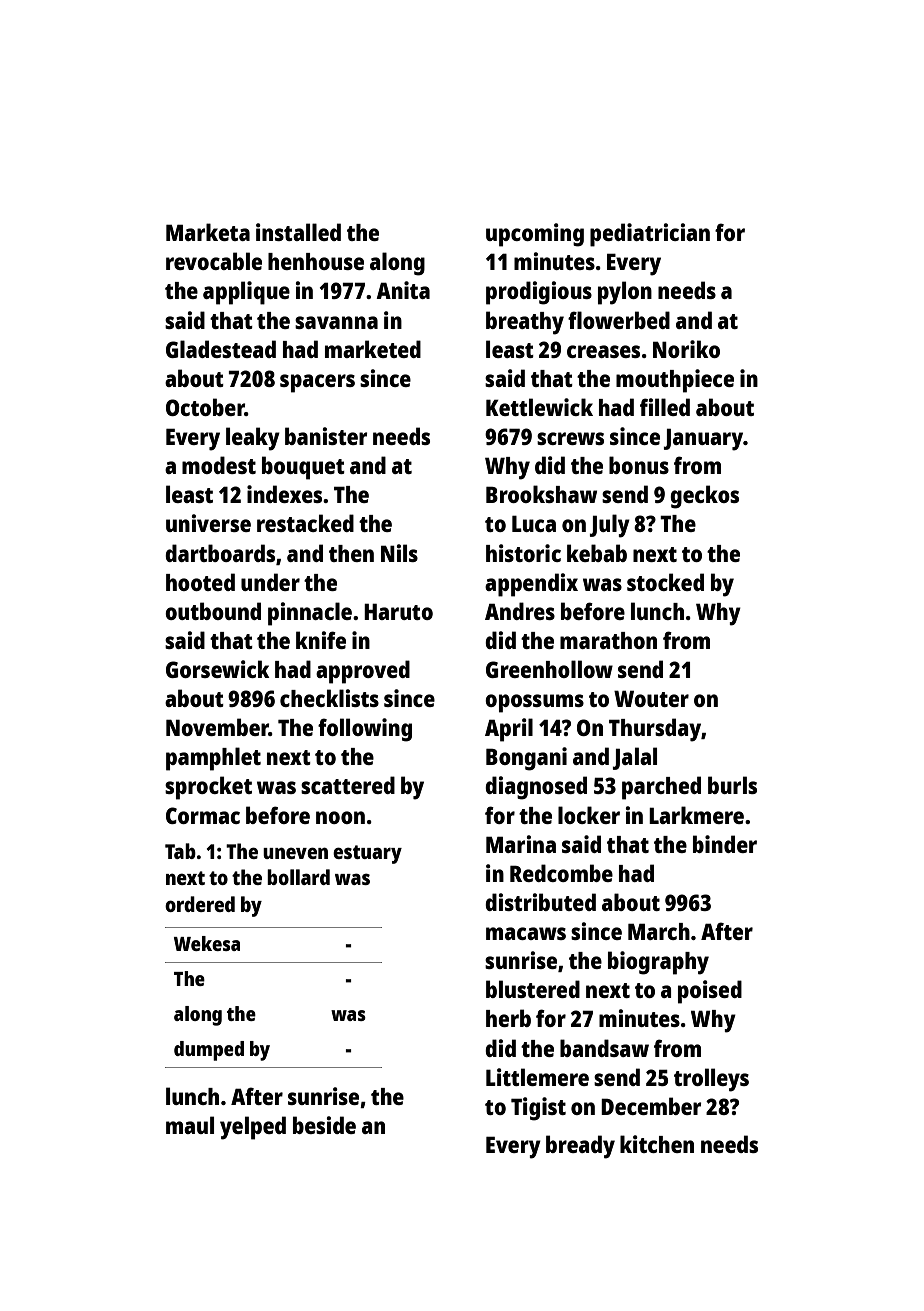 The image size is (924, 1311). What do you see at coordinates (190, 1125) in the document?
I see `maul` at bounding box center [190, 1125].
